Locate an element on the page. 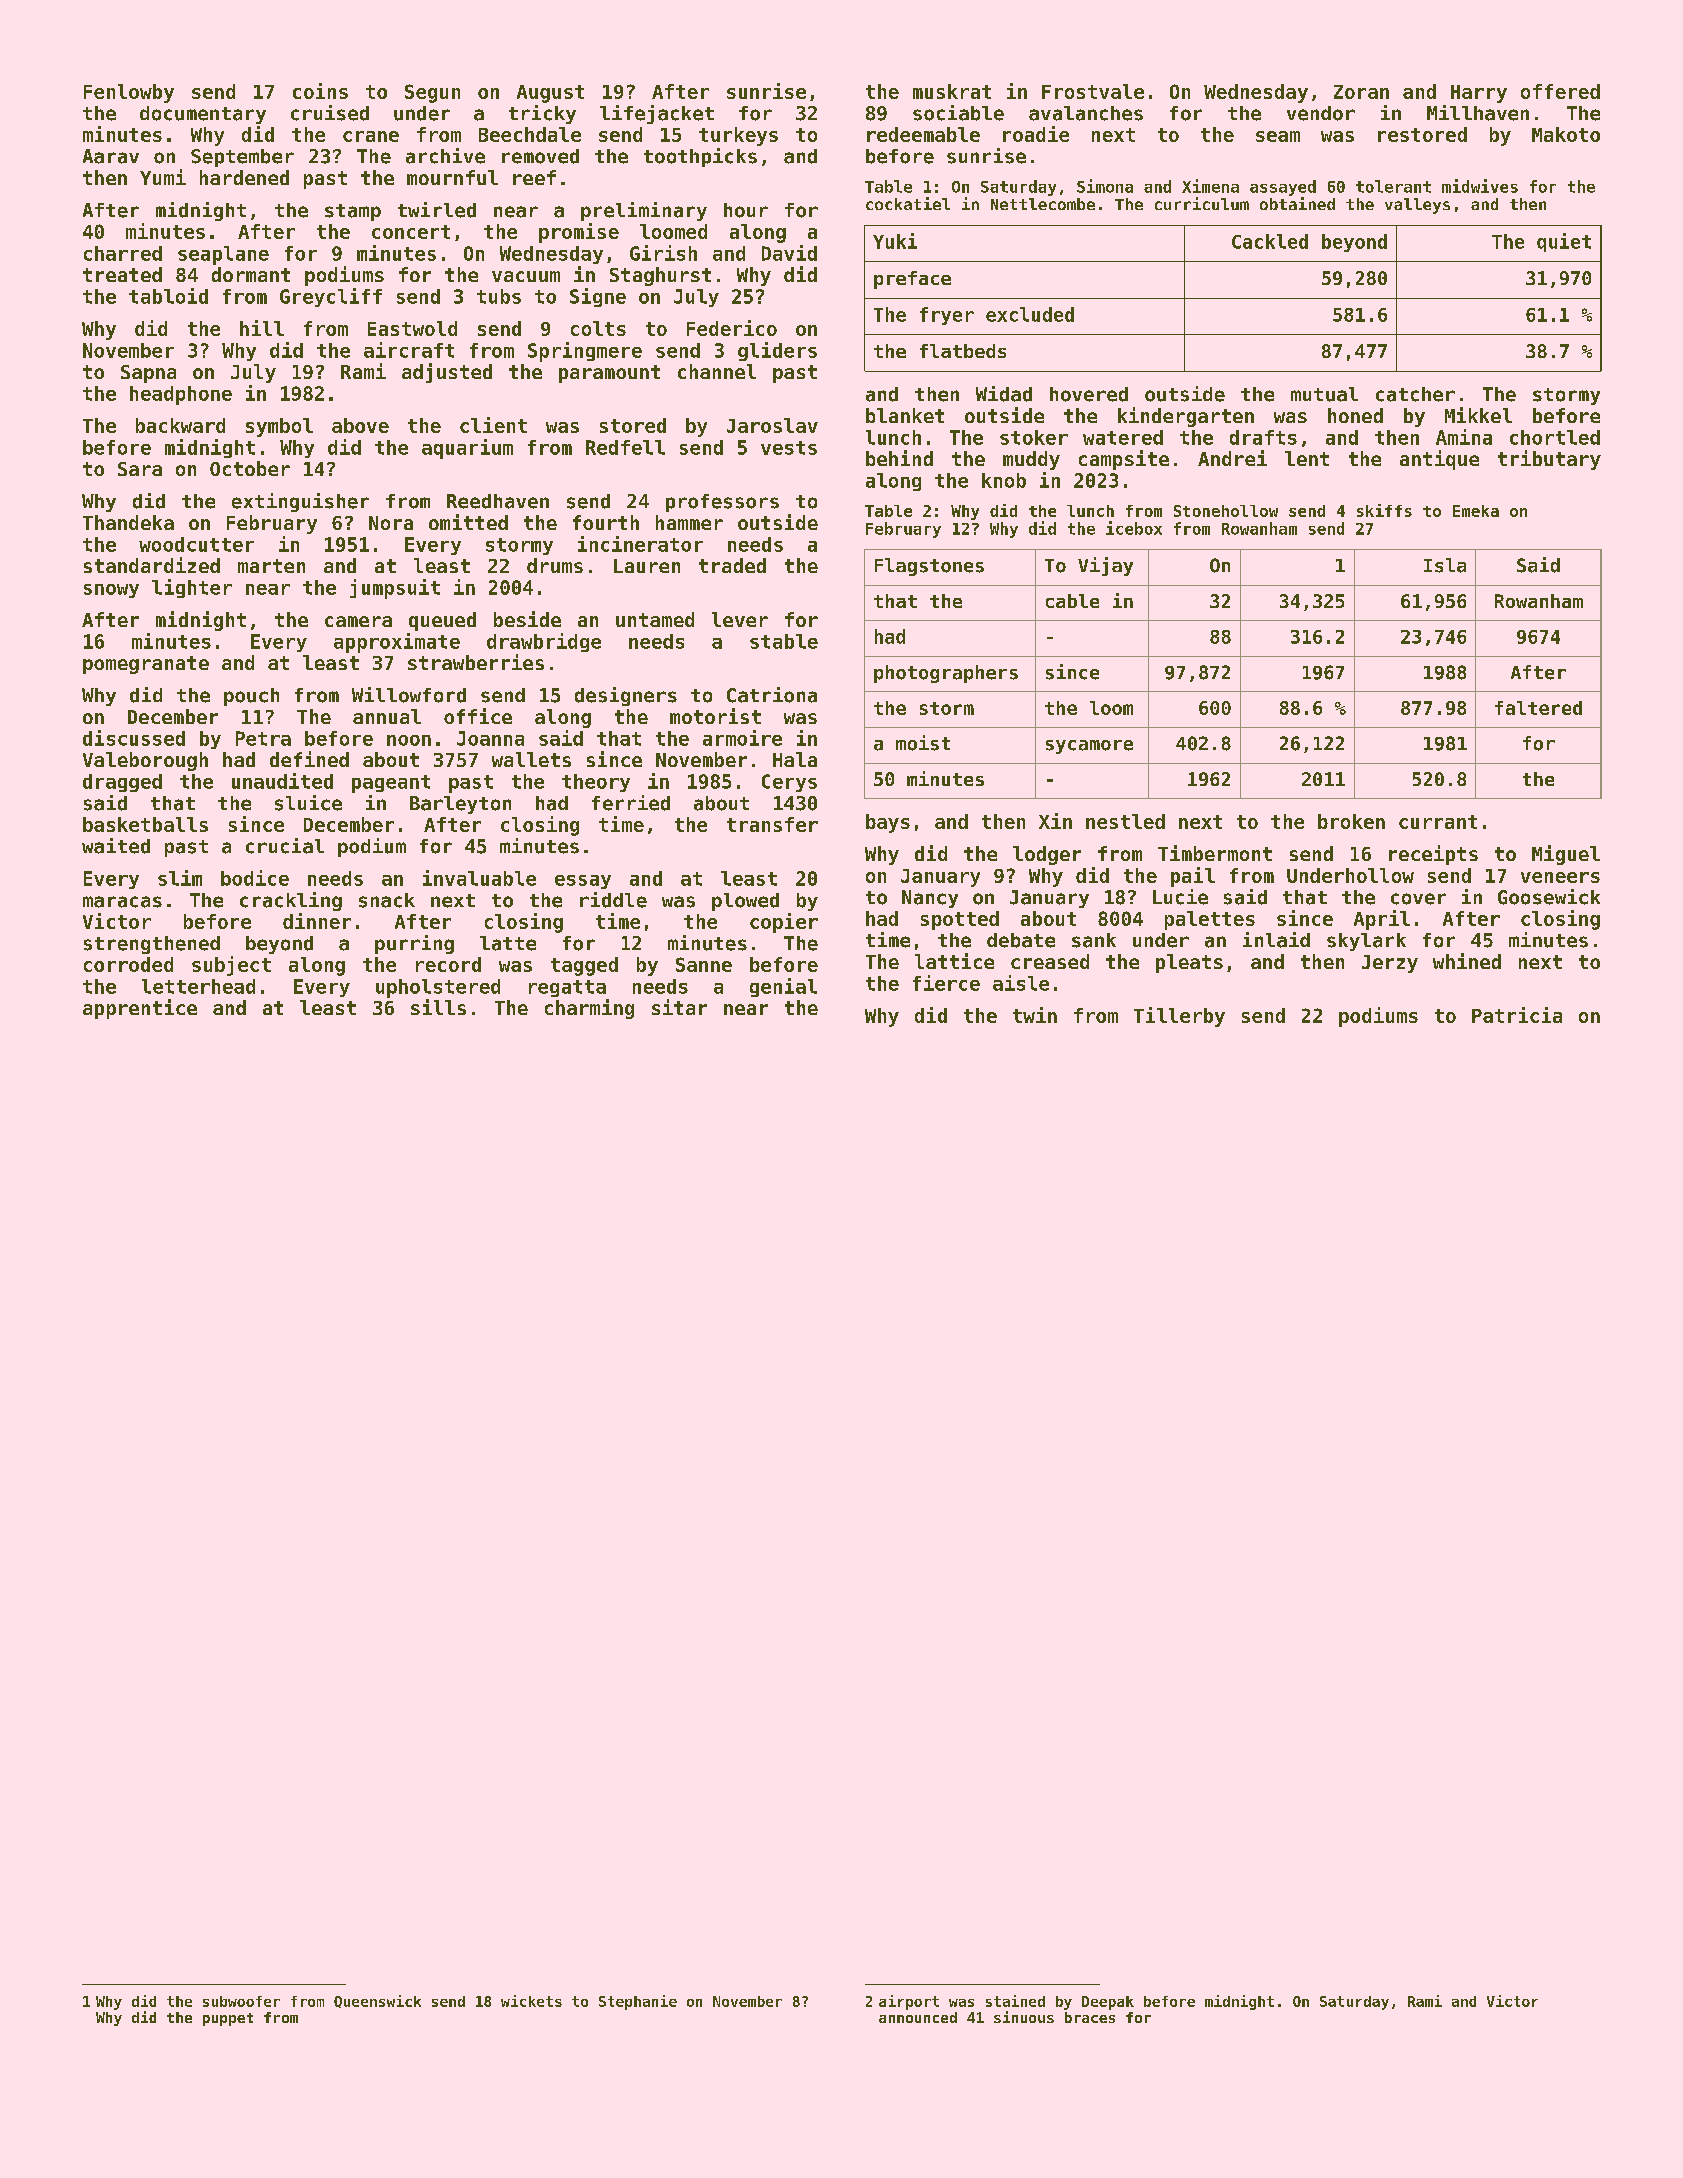  subwoofer is located at coordinates (241, 2001).
